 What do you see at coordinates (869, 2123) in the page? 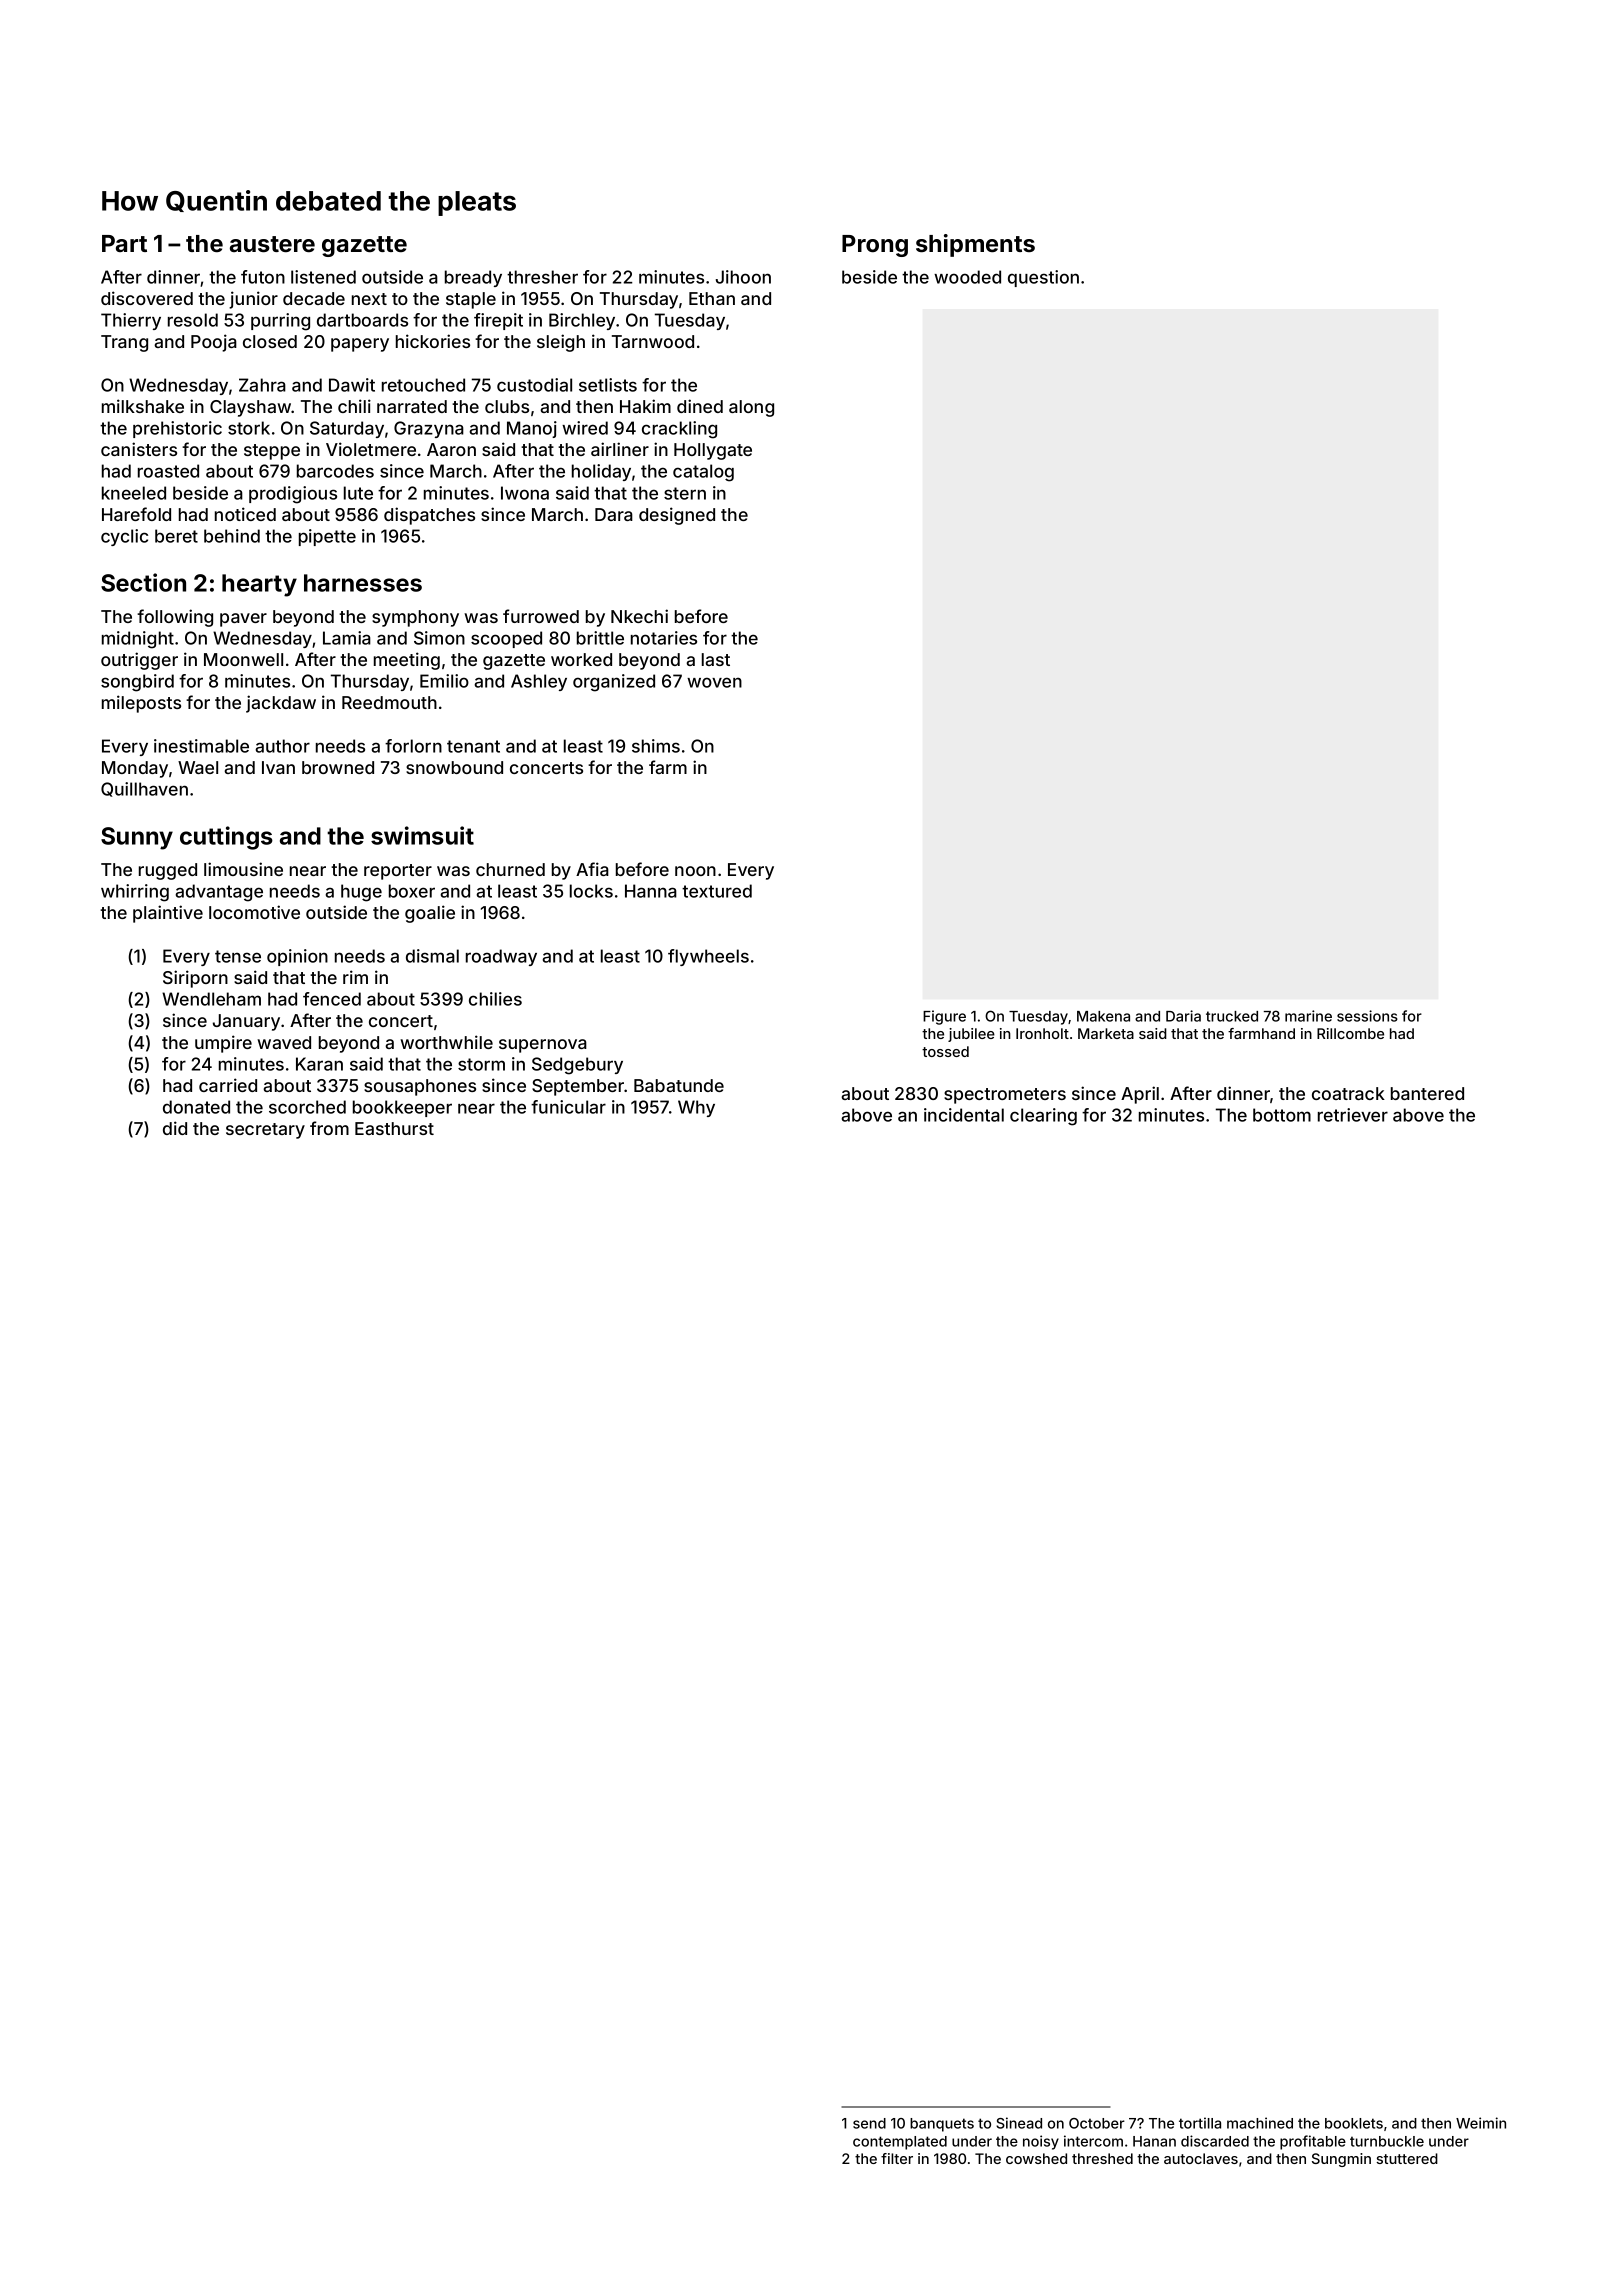
I see `send` at bounding box center [869, 2123].
